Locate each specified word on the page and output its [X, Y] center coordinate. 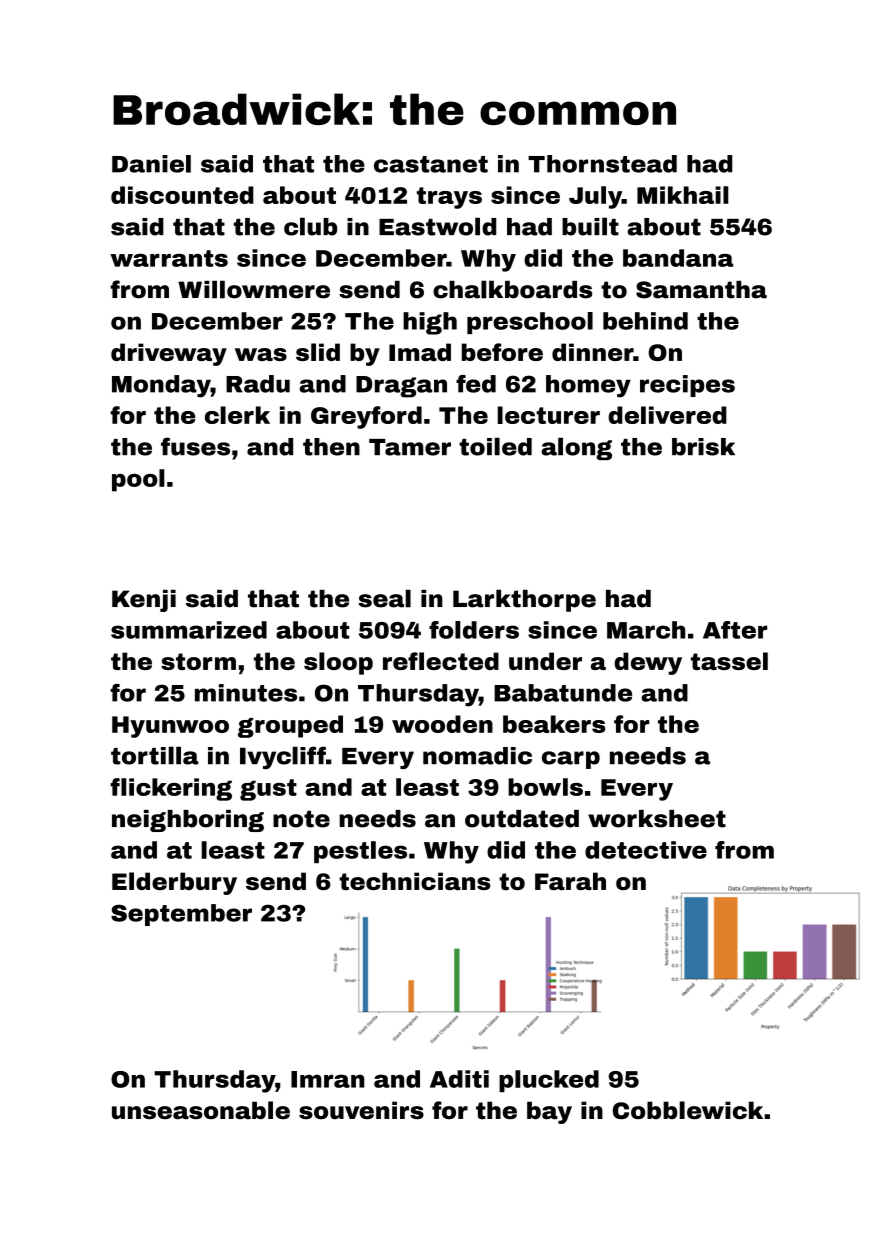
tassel [729, 661]
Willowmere [254, 289]
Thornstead [602, 164]
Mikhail [683, 195]
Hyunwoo [170, 727]
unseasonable [201, 1110]
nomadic [477, 756]
